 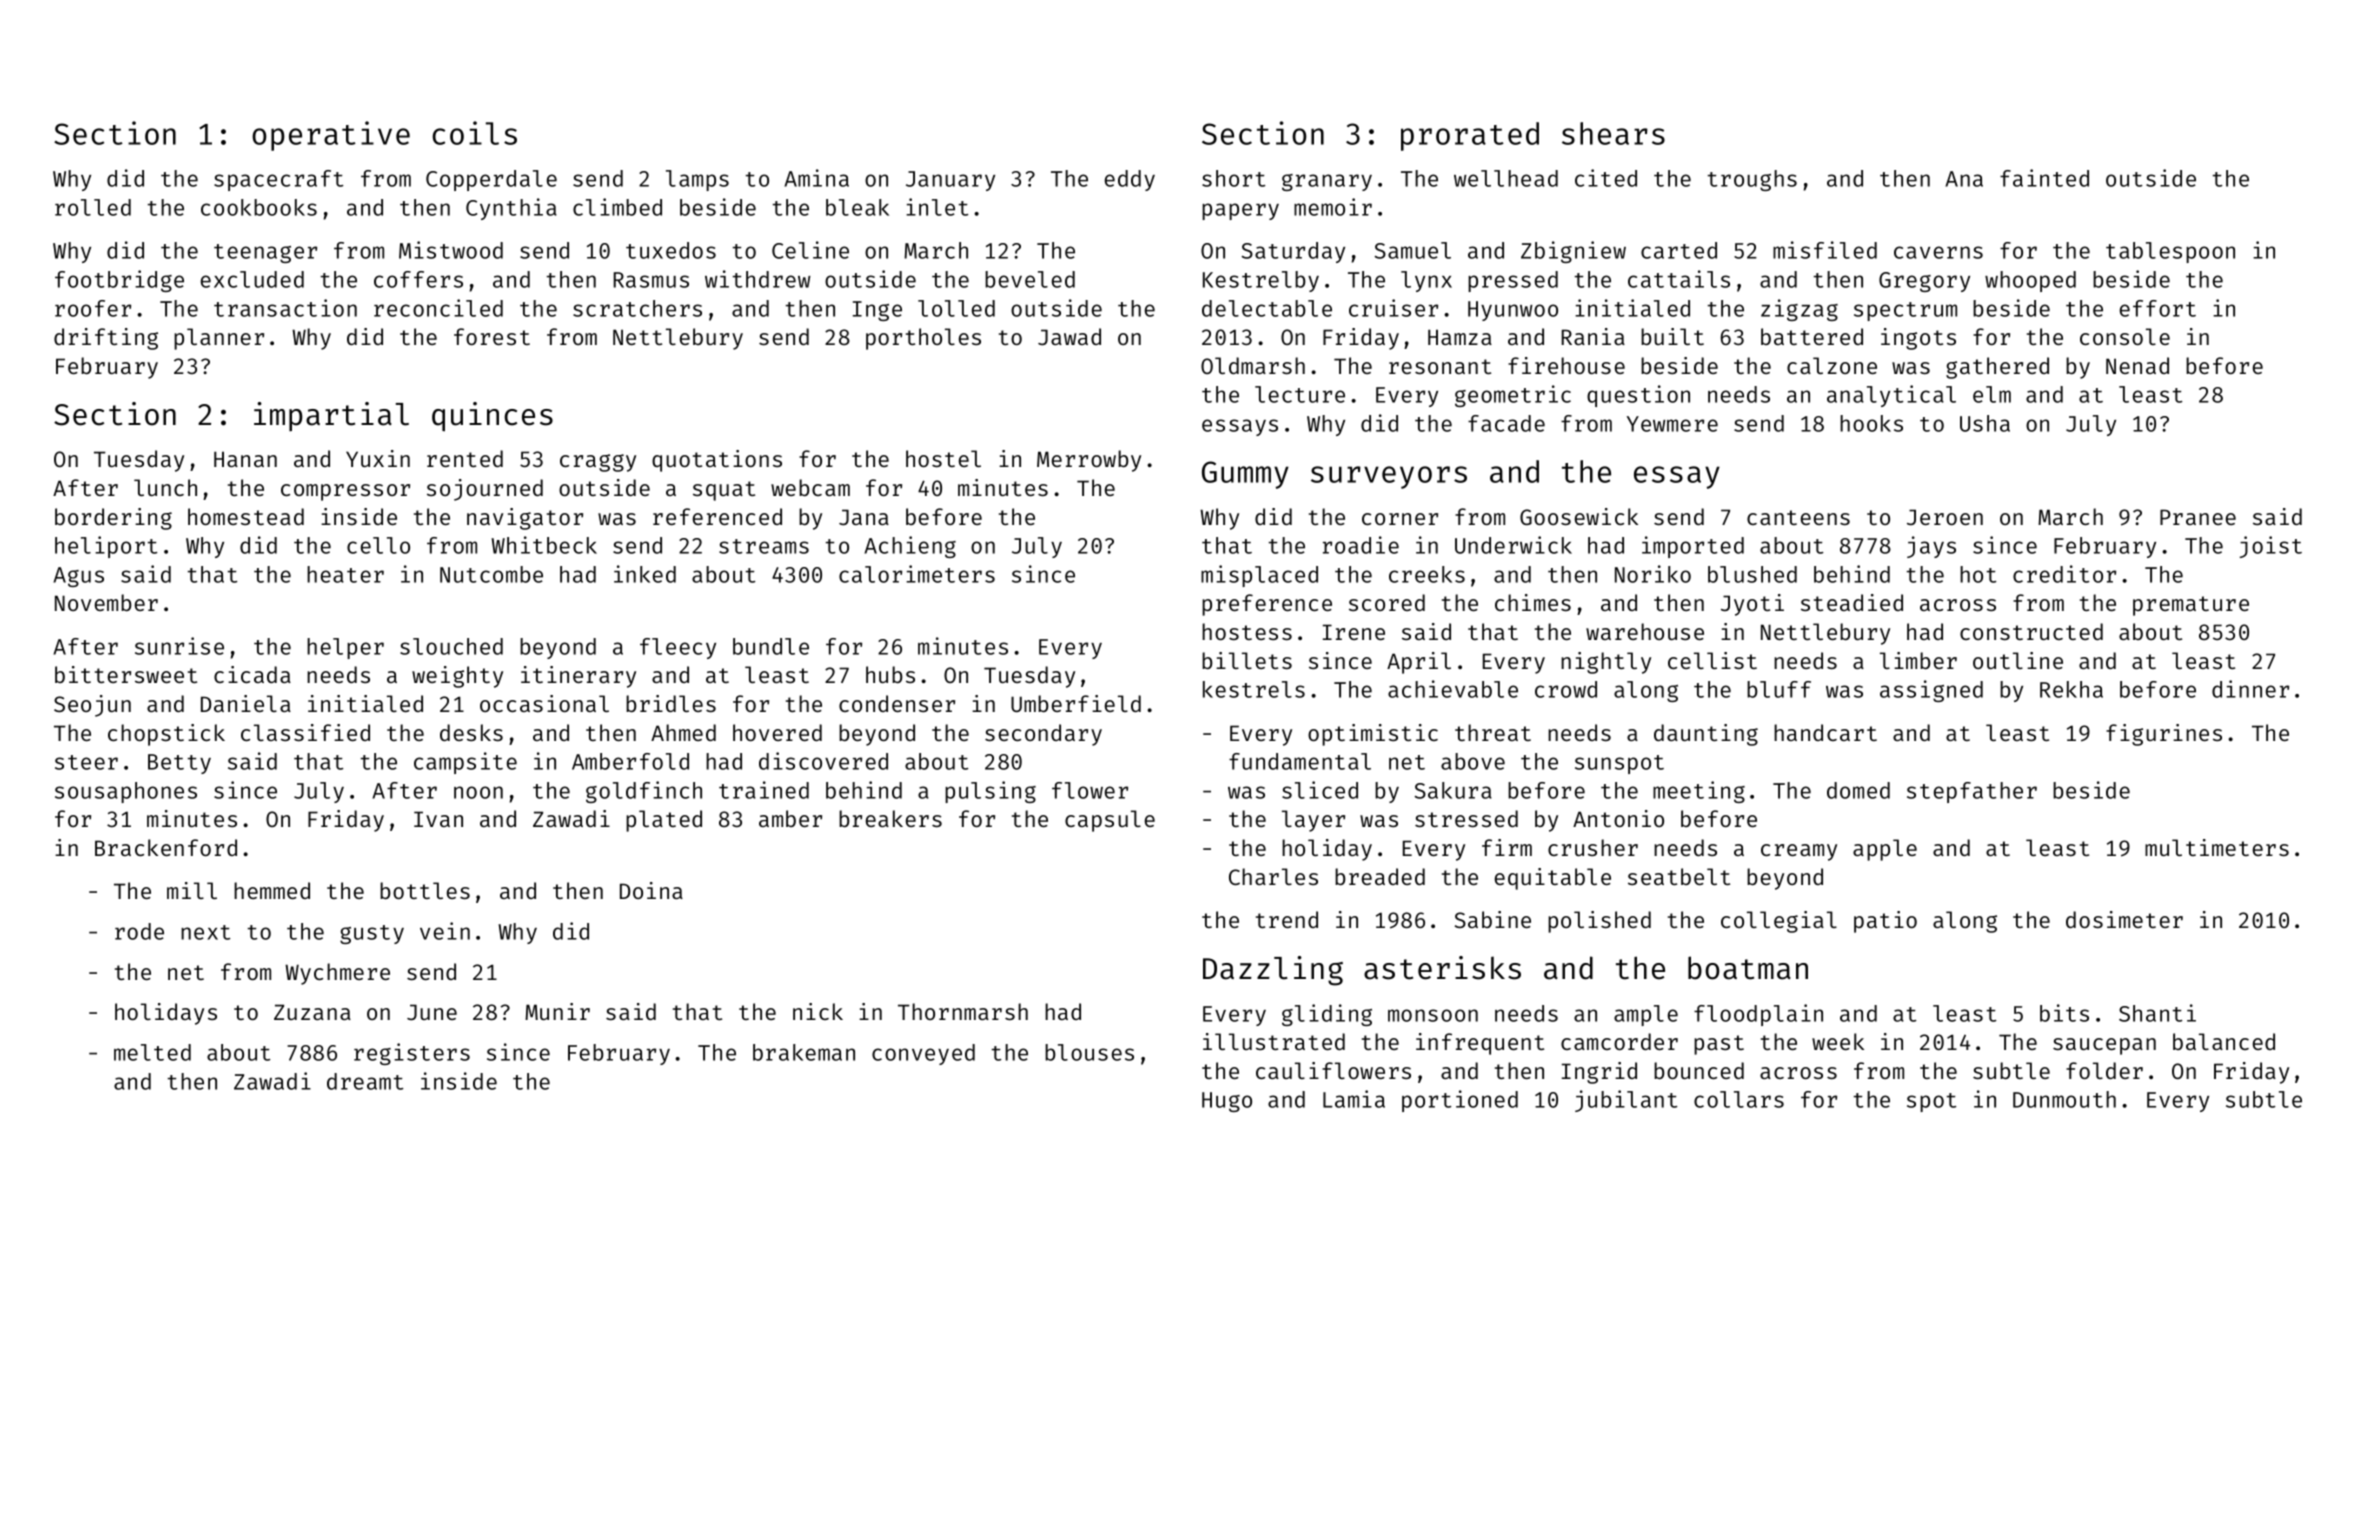 What do you see at coordinates (525, 519) in the screenshot?
I see `navigator` at bounding box center [525, 519].
